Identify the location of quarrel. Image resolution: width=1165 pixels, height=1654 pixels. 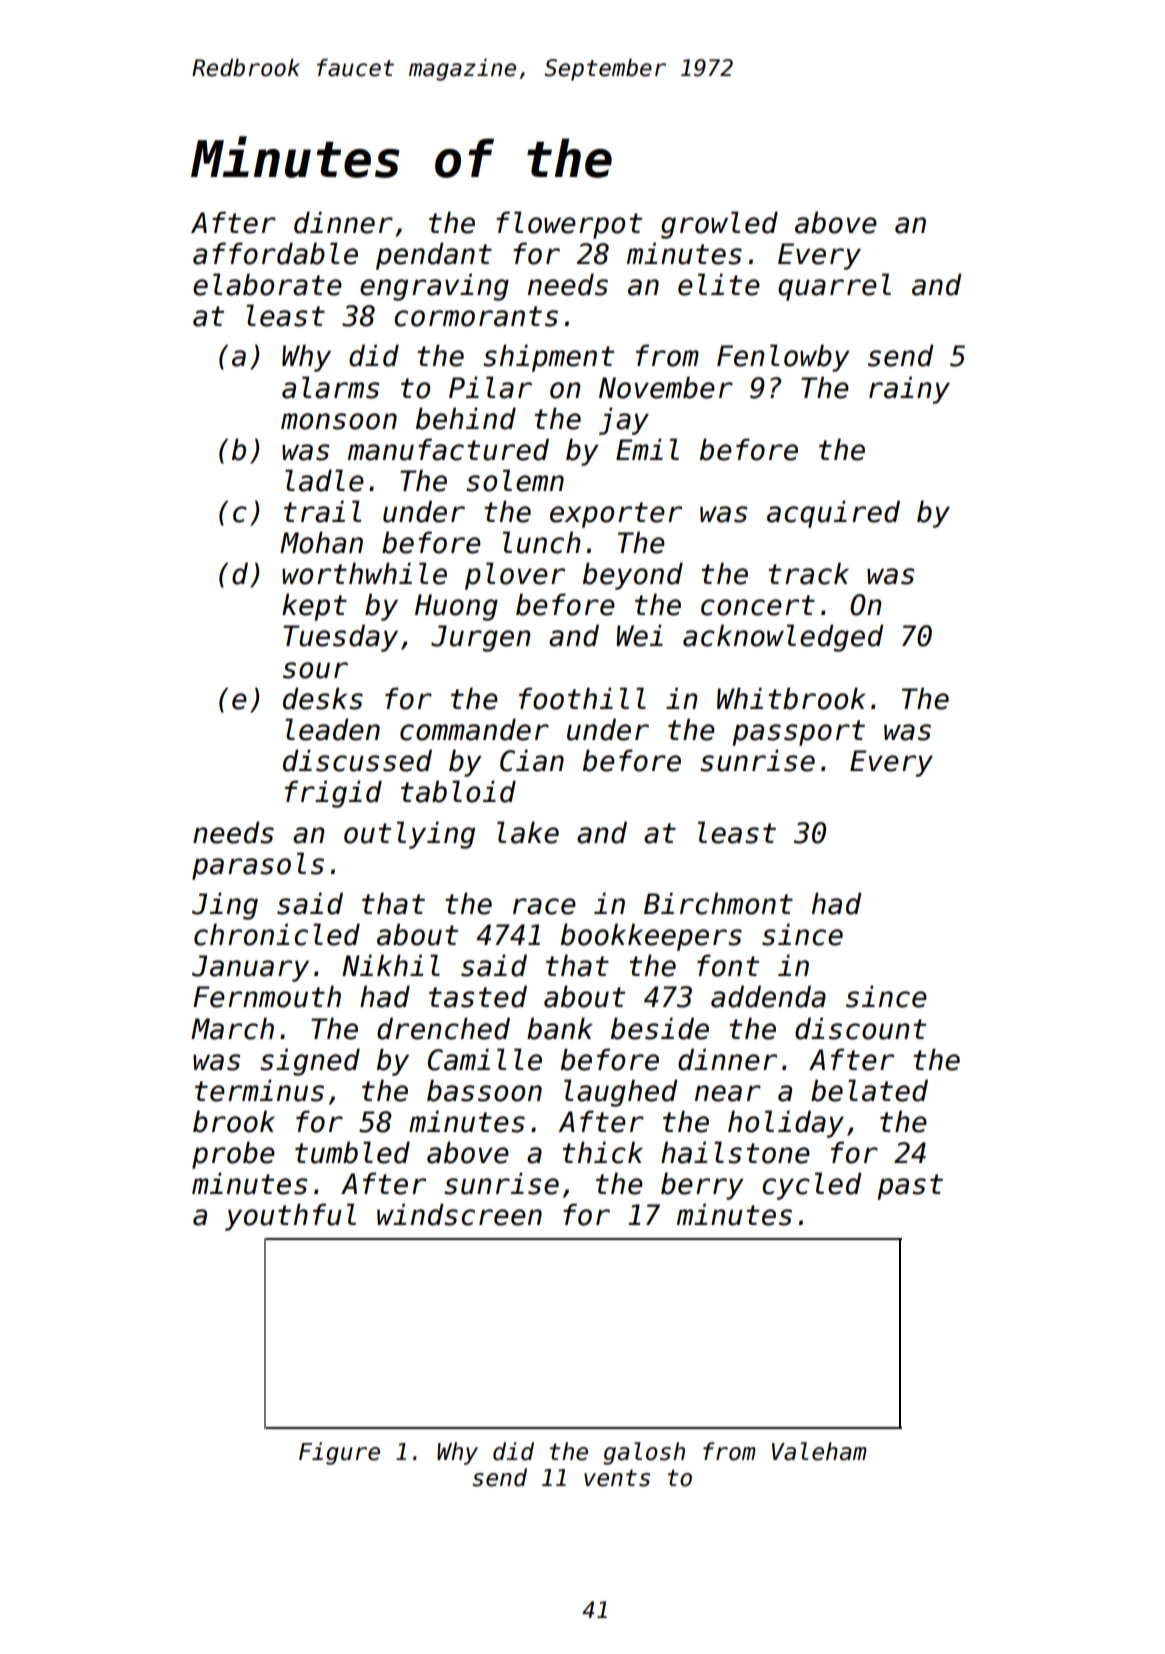
(834, 287).
